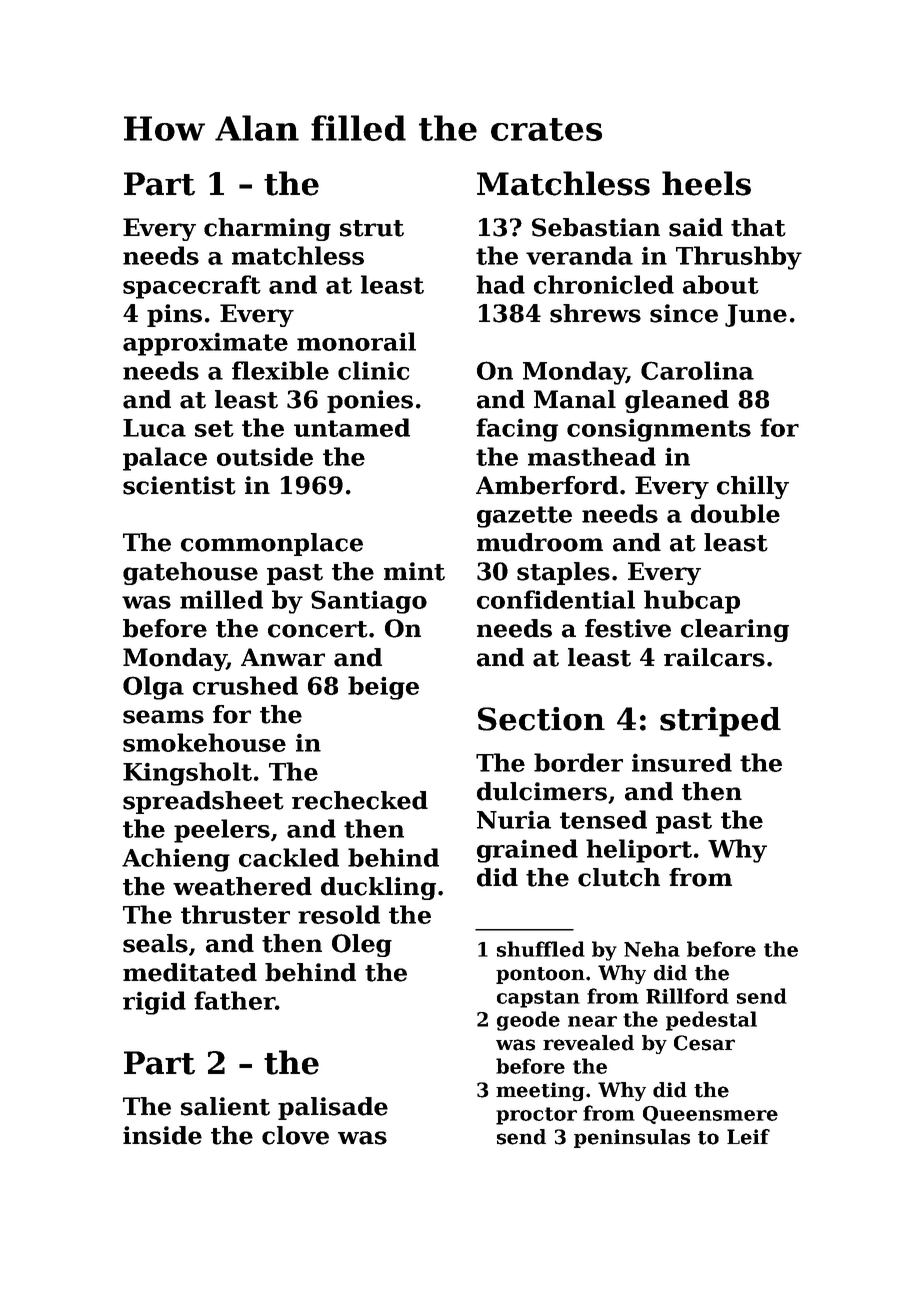 This screenshot has width=924, height=1311. What do you see at coordinates (204, 742) in the screenshot?
I see `smokehouse` at bounding box center [204, 742].
